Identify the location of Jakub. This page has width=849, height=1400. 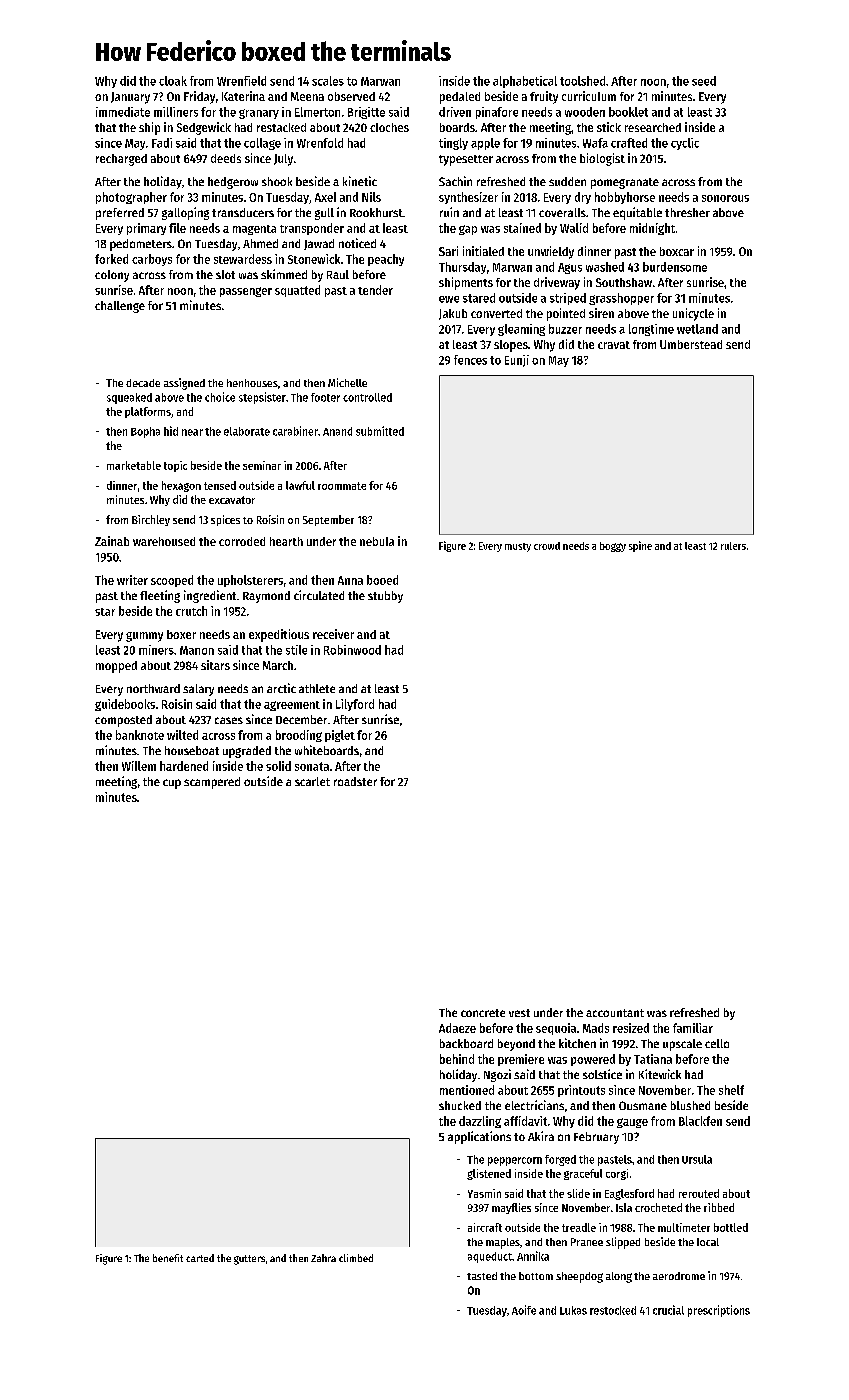
(453, 314).
